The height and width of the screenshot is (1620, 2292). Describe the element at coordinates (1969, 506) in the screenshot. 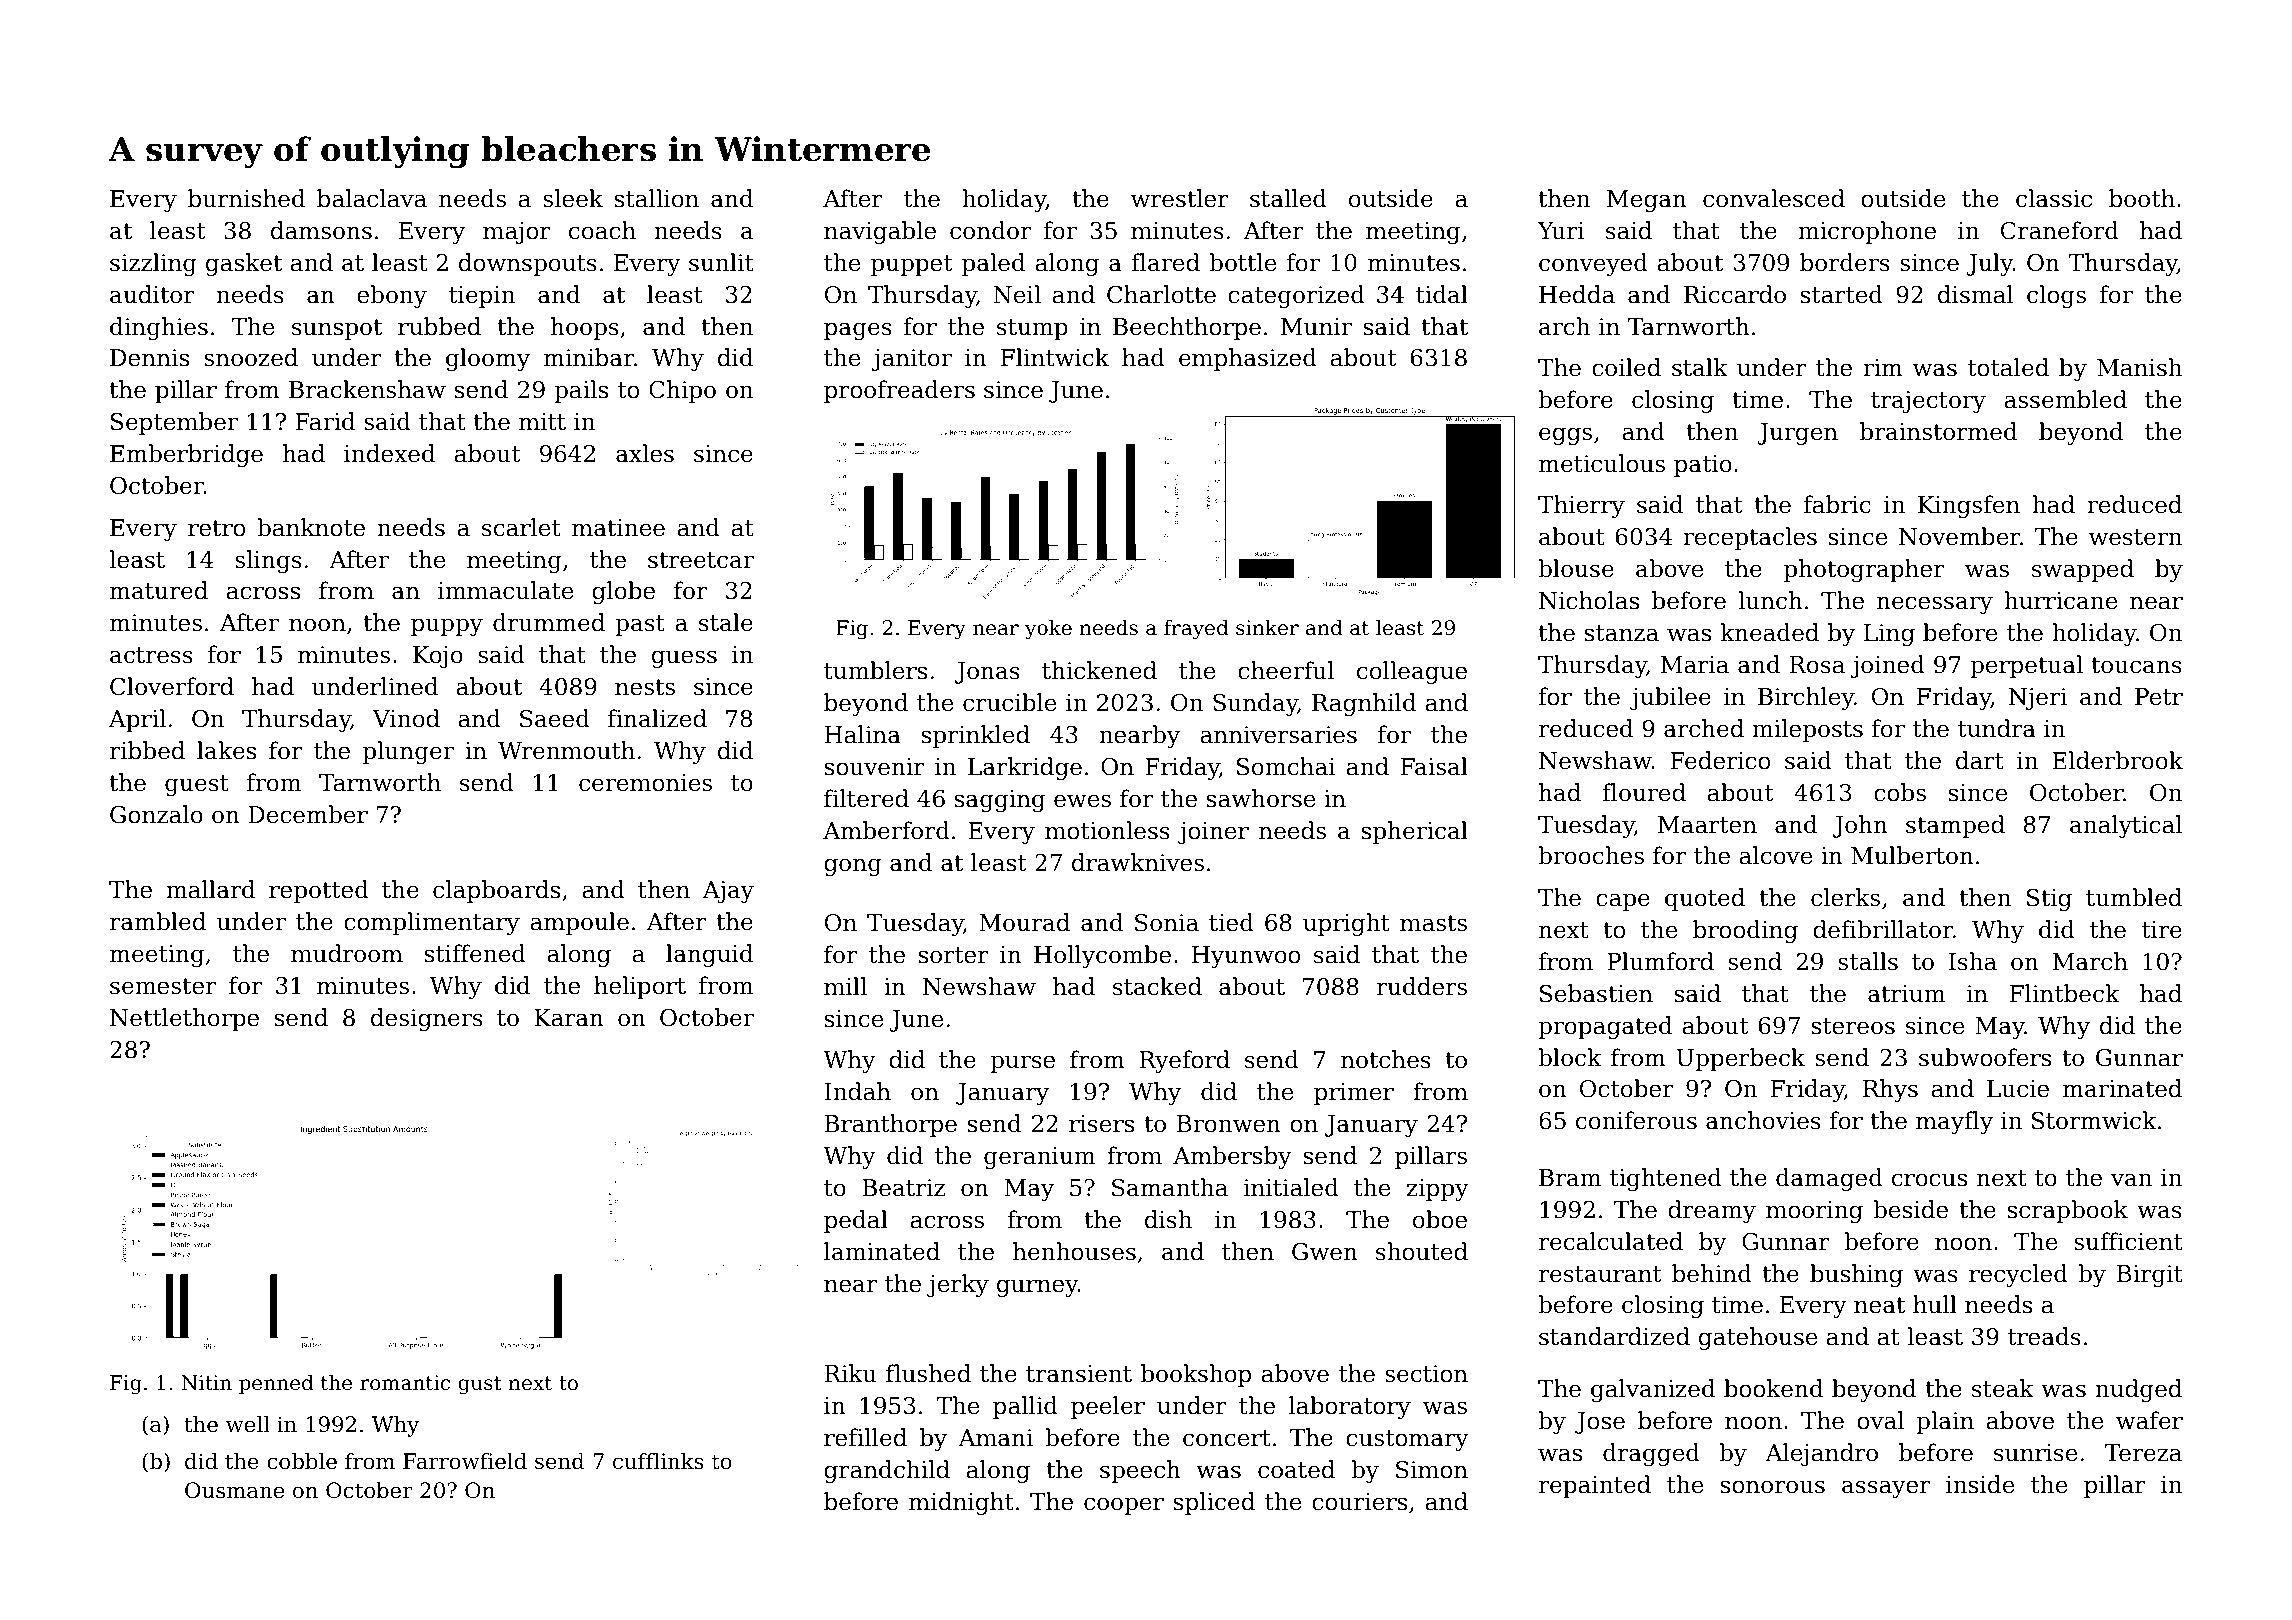

I see `Kingsfen` at that location.
